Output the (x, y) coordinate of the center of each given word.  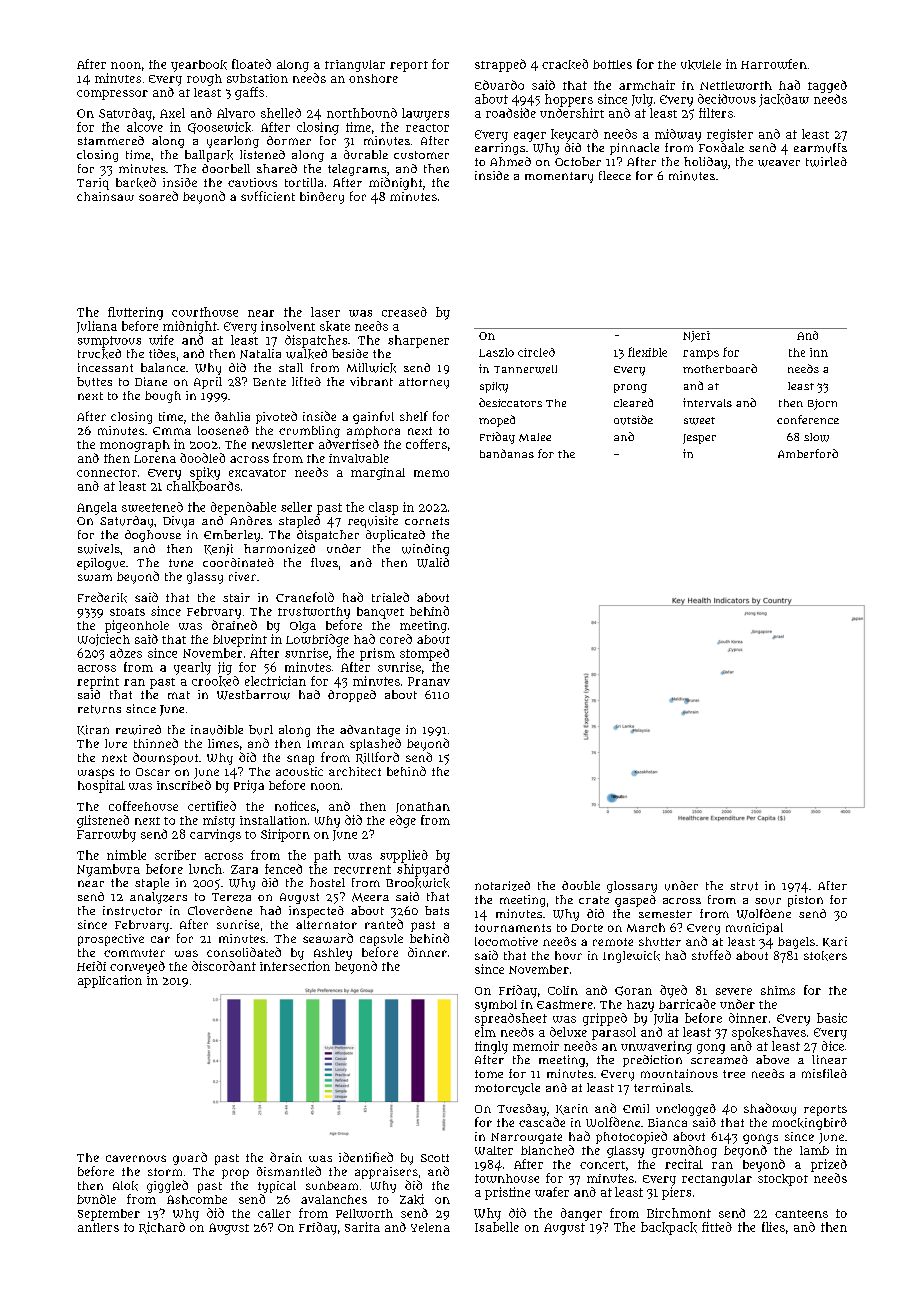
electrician (275, 681)
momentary (559, 177)
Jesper (699, 439)
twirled (826, 162)
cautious (252, 182)
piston (805, 901)
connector (107, 473)
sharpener (418, 341)
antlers (98, 1227)
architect (355, 771)
